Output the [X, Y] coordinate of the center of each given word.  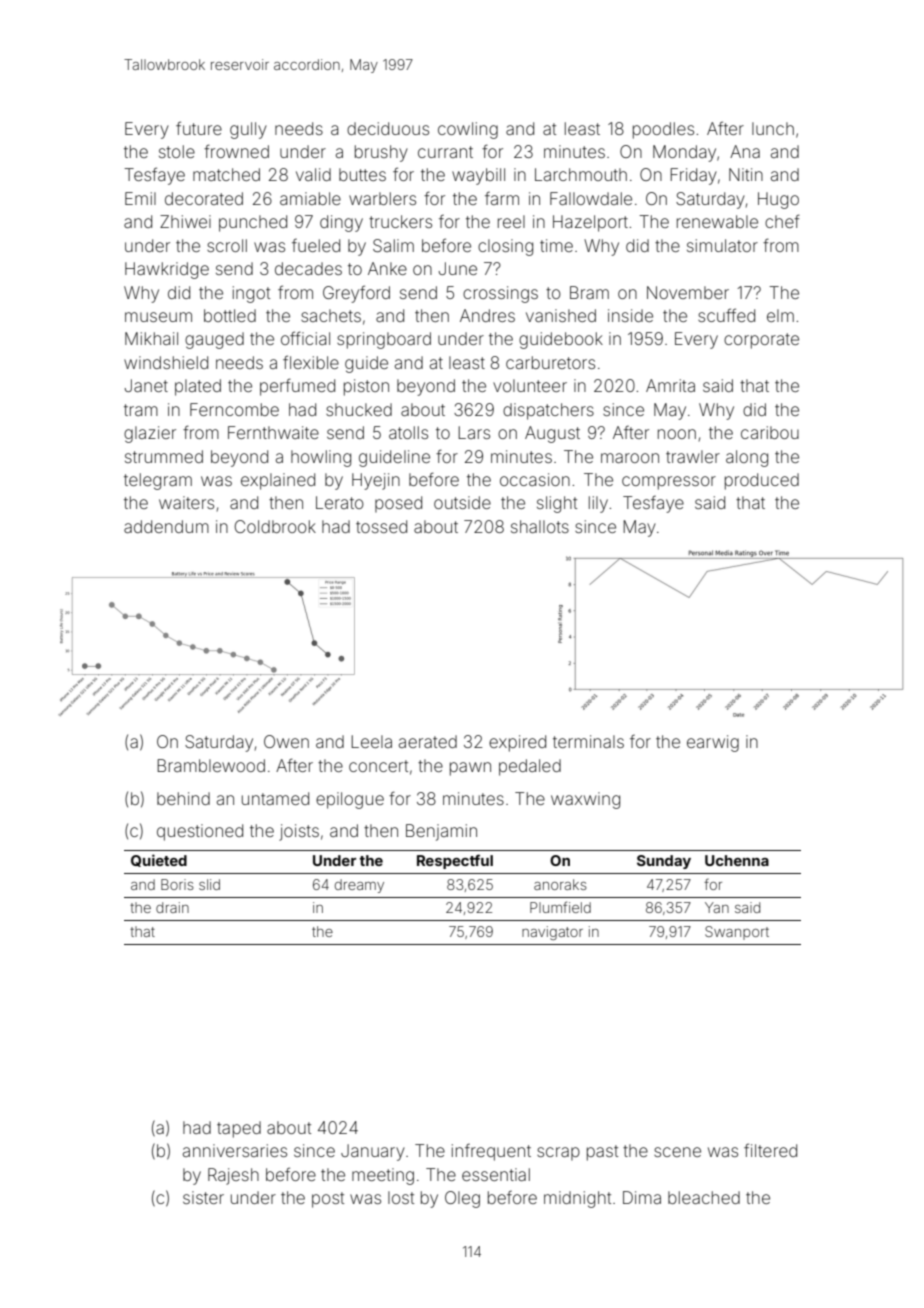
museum [158, 317]
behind [183, 798]
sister [203, 1197]
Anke [387, 268]
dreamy [359, 886]
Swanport [737, 933]
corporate [761, 341]
